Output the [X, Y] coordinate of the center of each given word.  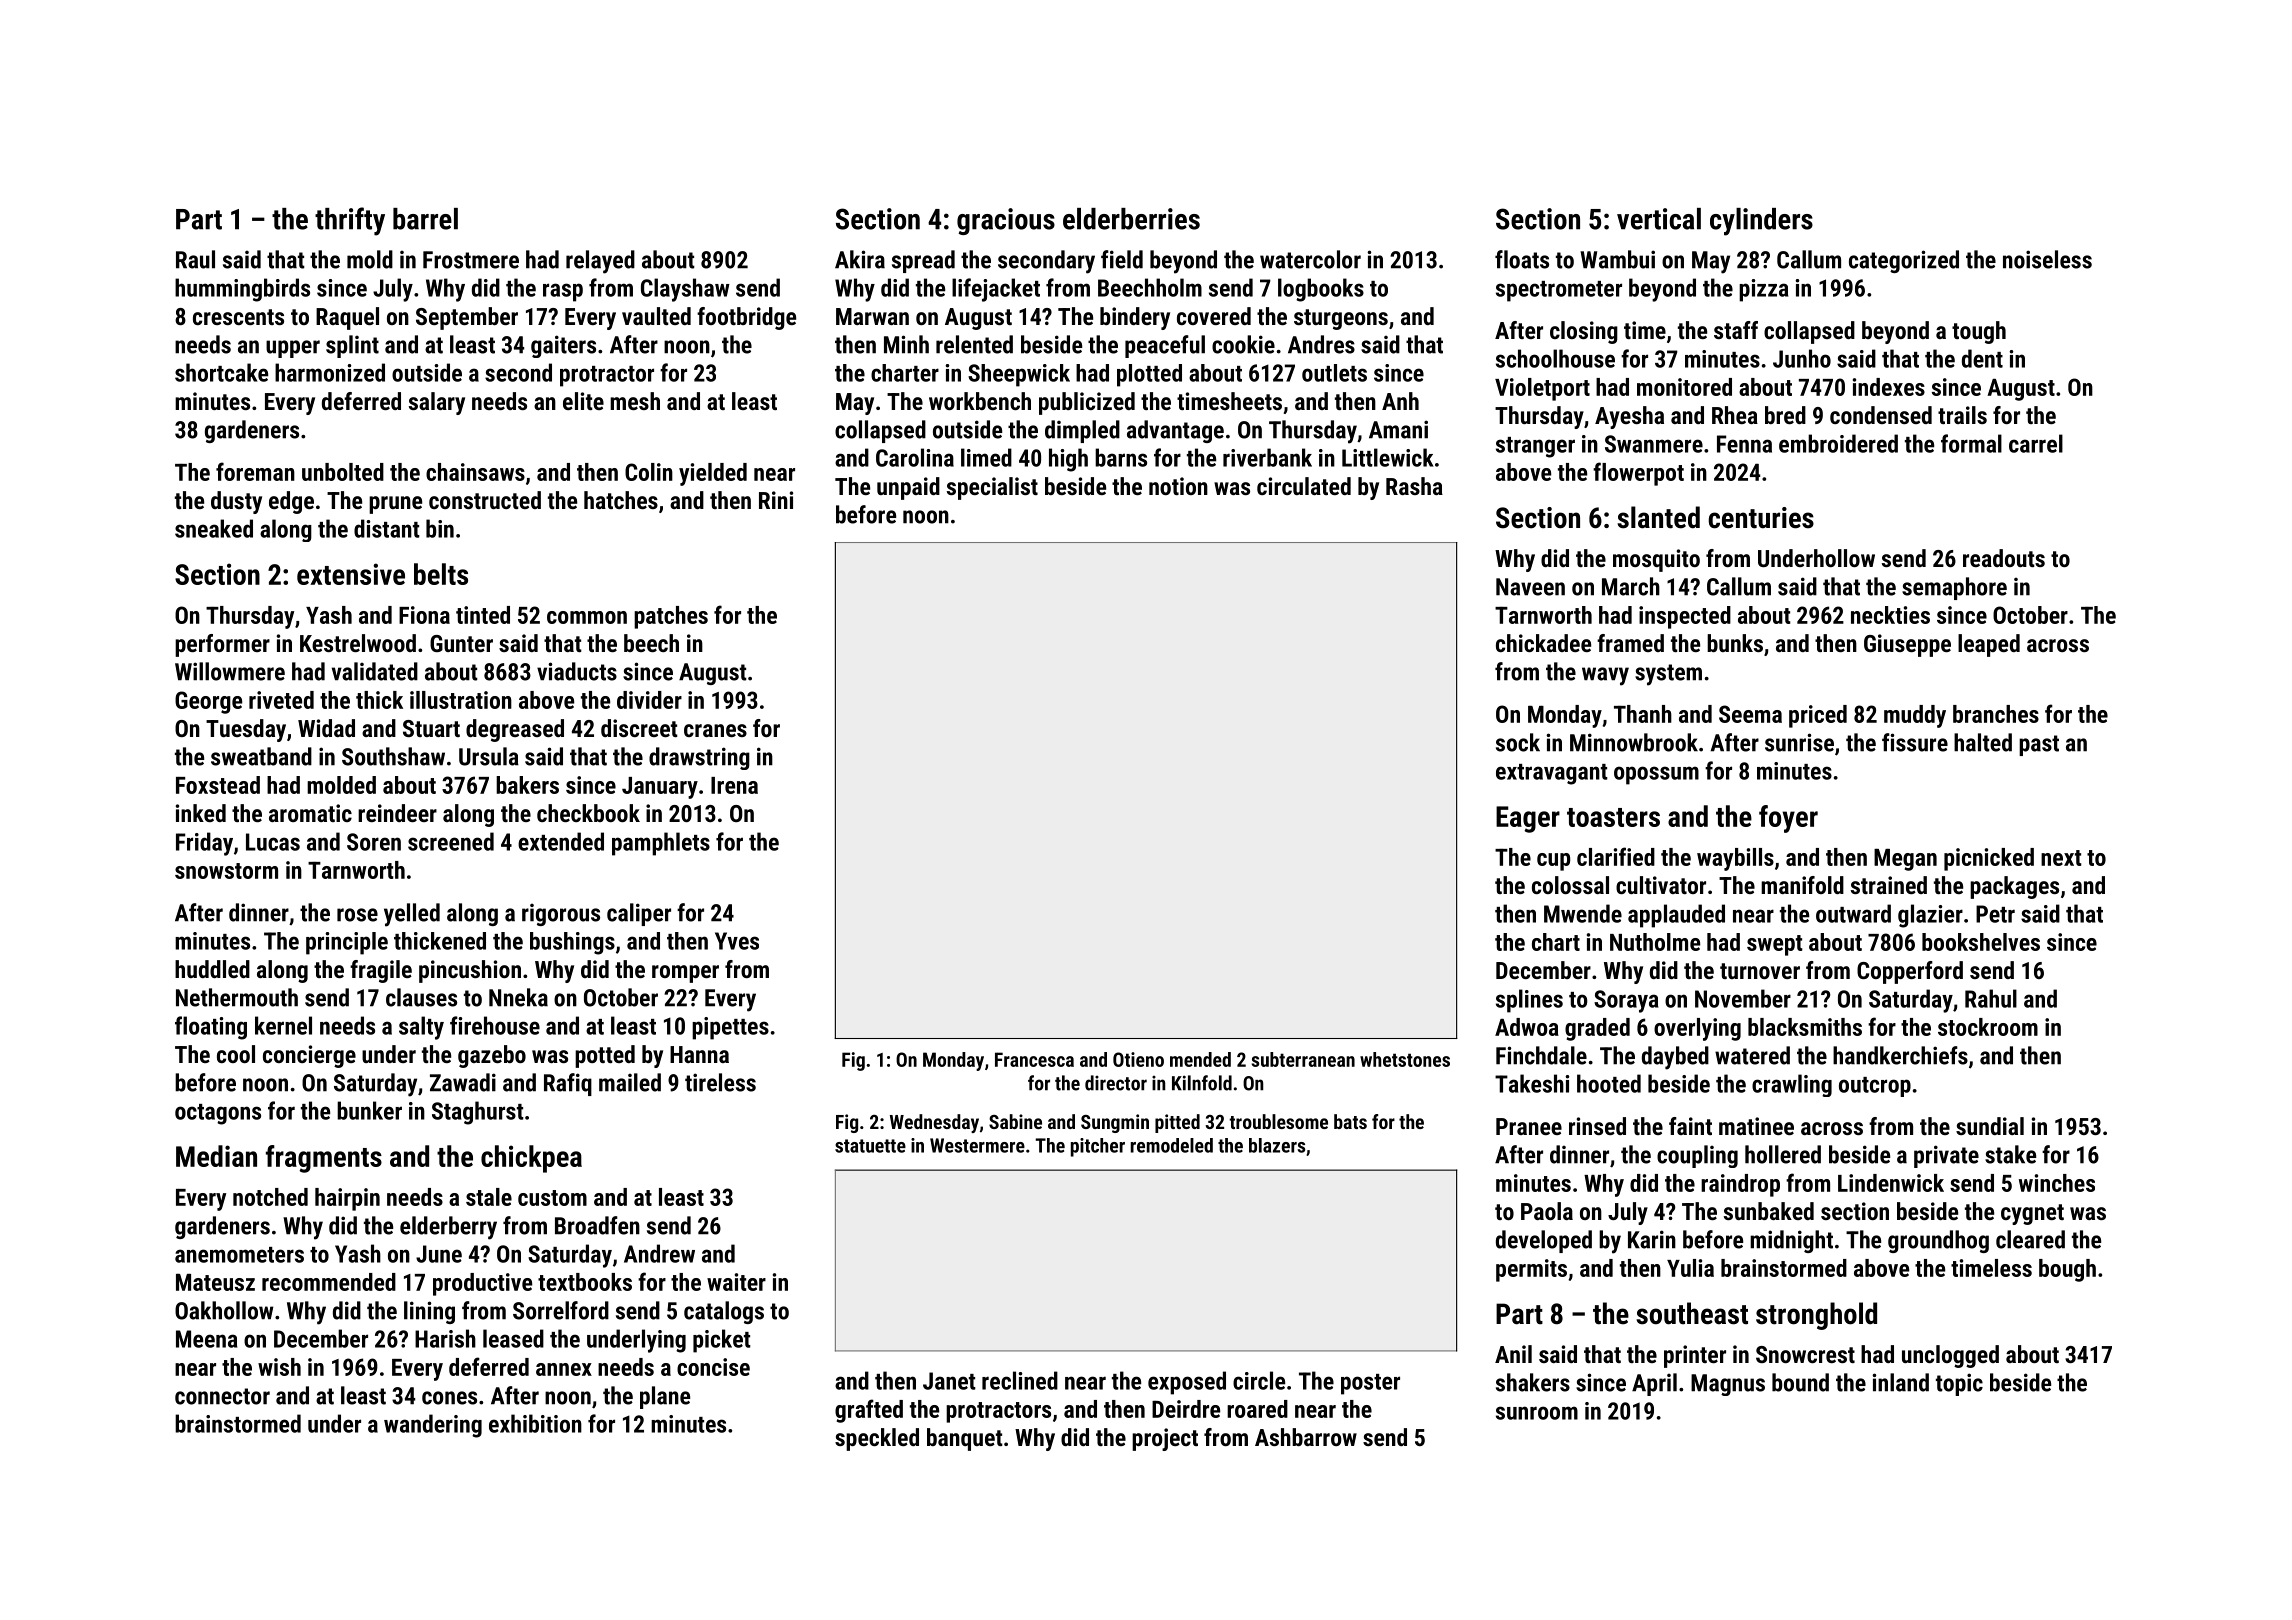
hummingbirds [242, 290]
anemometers [239, 1255]
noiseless [2047, 259]
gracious [1006, 221]
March [1631, 586]
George [208, 702]
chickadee [1543, 643]
